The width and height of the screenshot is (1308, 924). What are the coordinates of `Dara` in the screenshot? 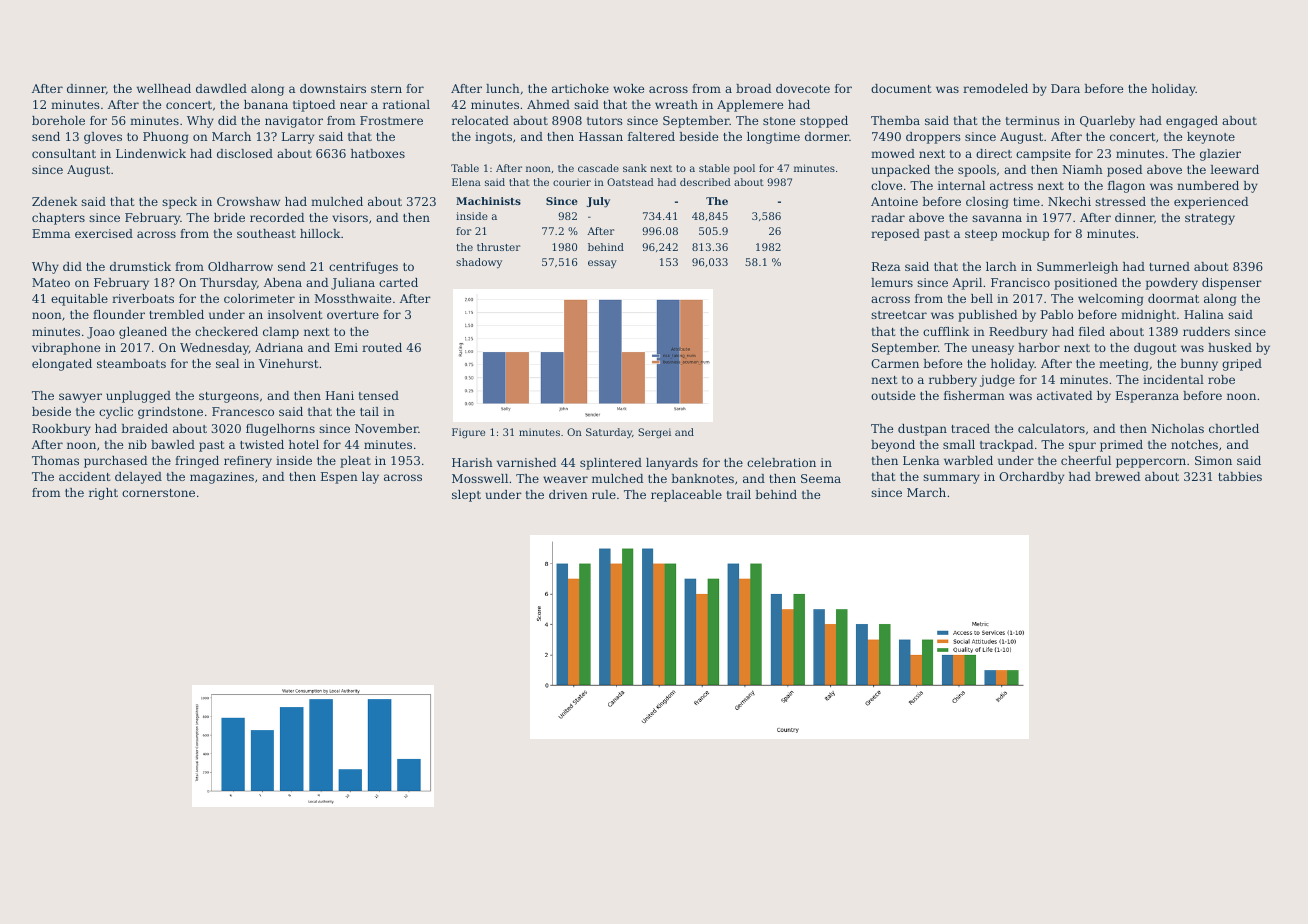 It's located at (1065, 88).
